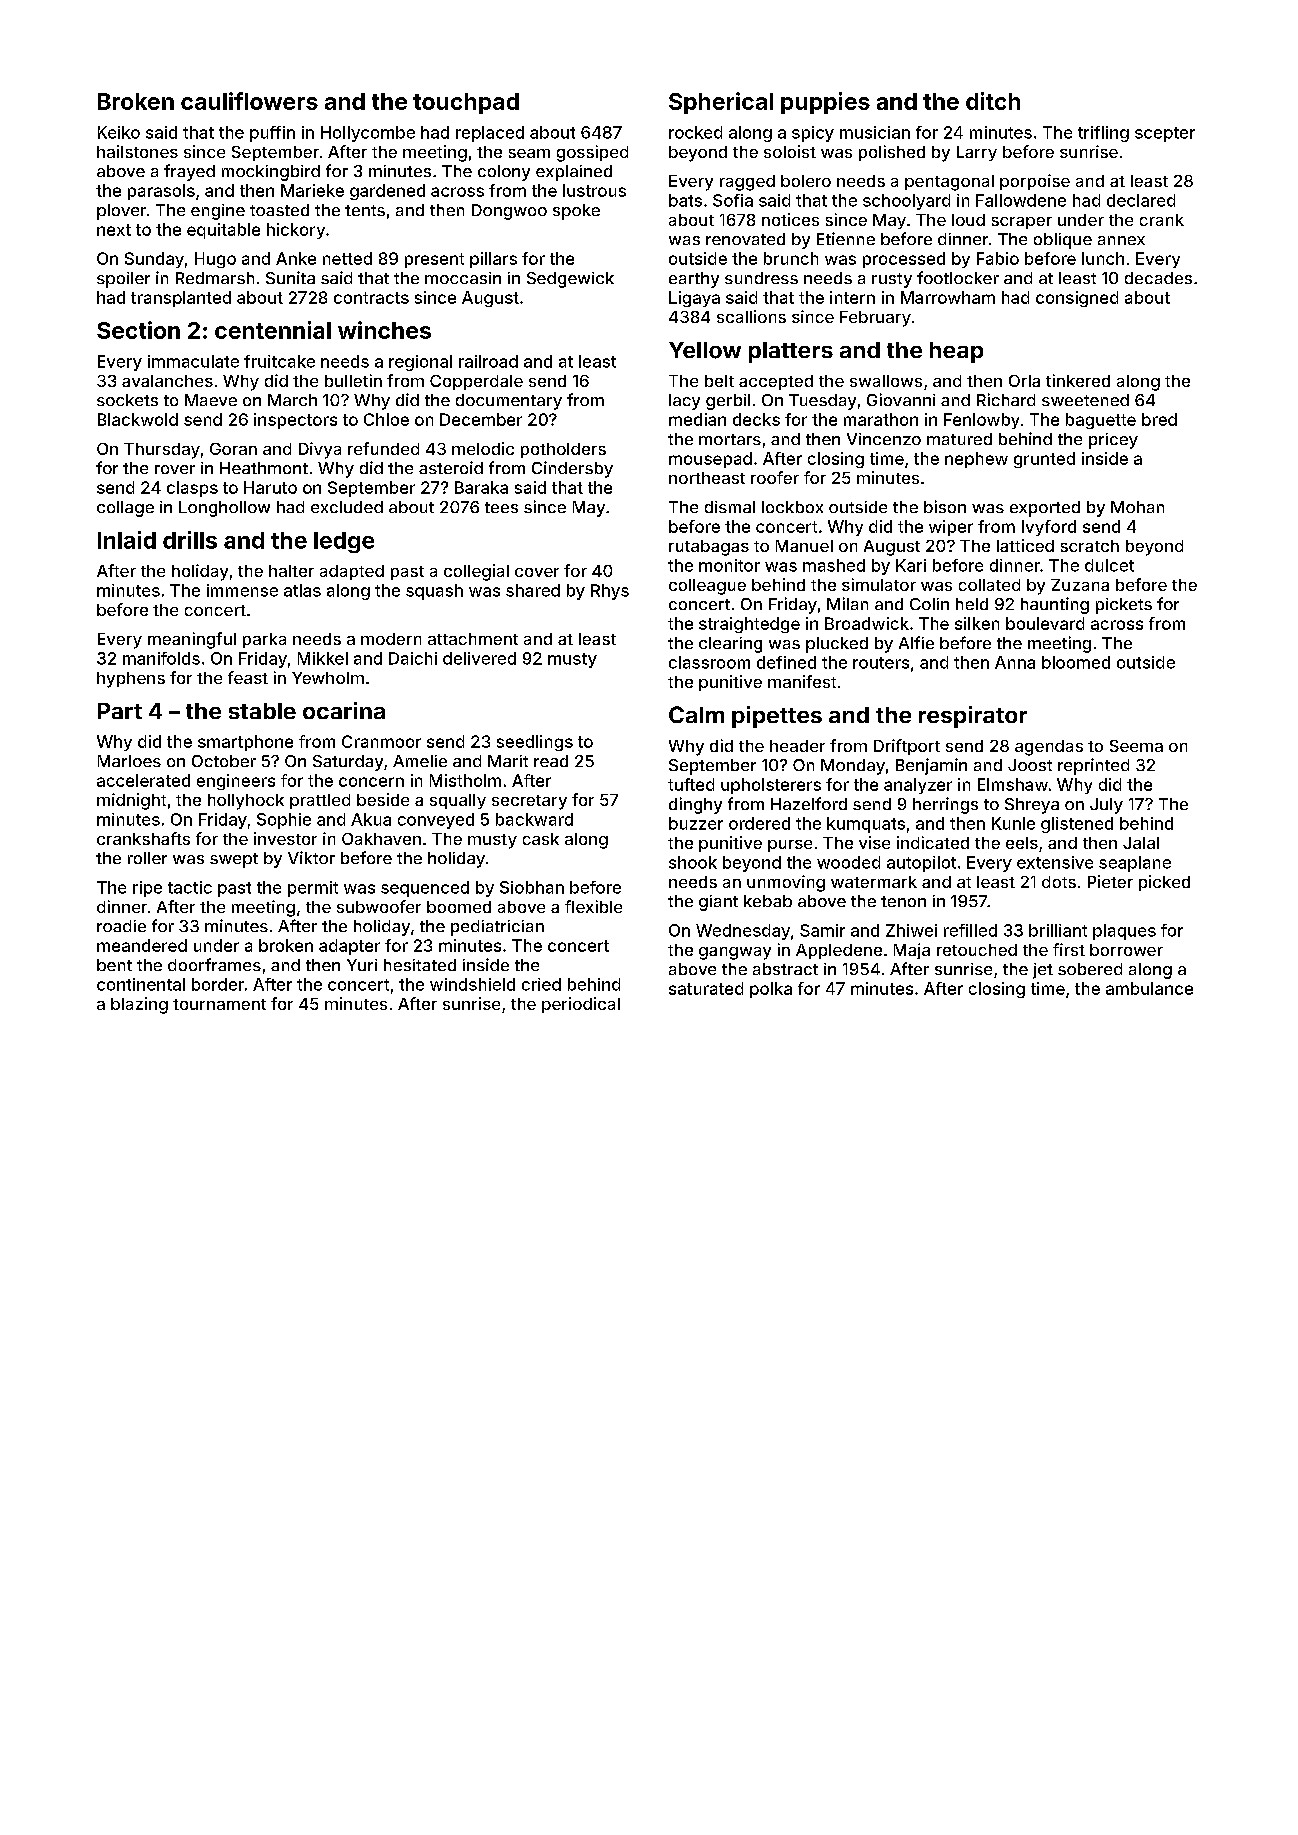  Describe the element at coordinates (1165, 134) in the screenshot. I see `scepter` at that location.
